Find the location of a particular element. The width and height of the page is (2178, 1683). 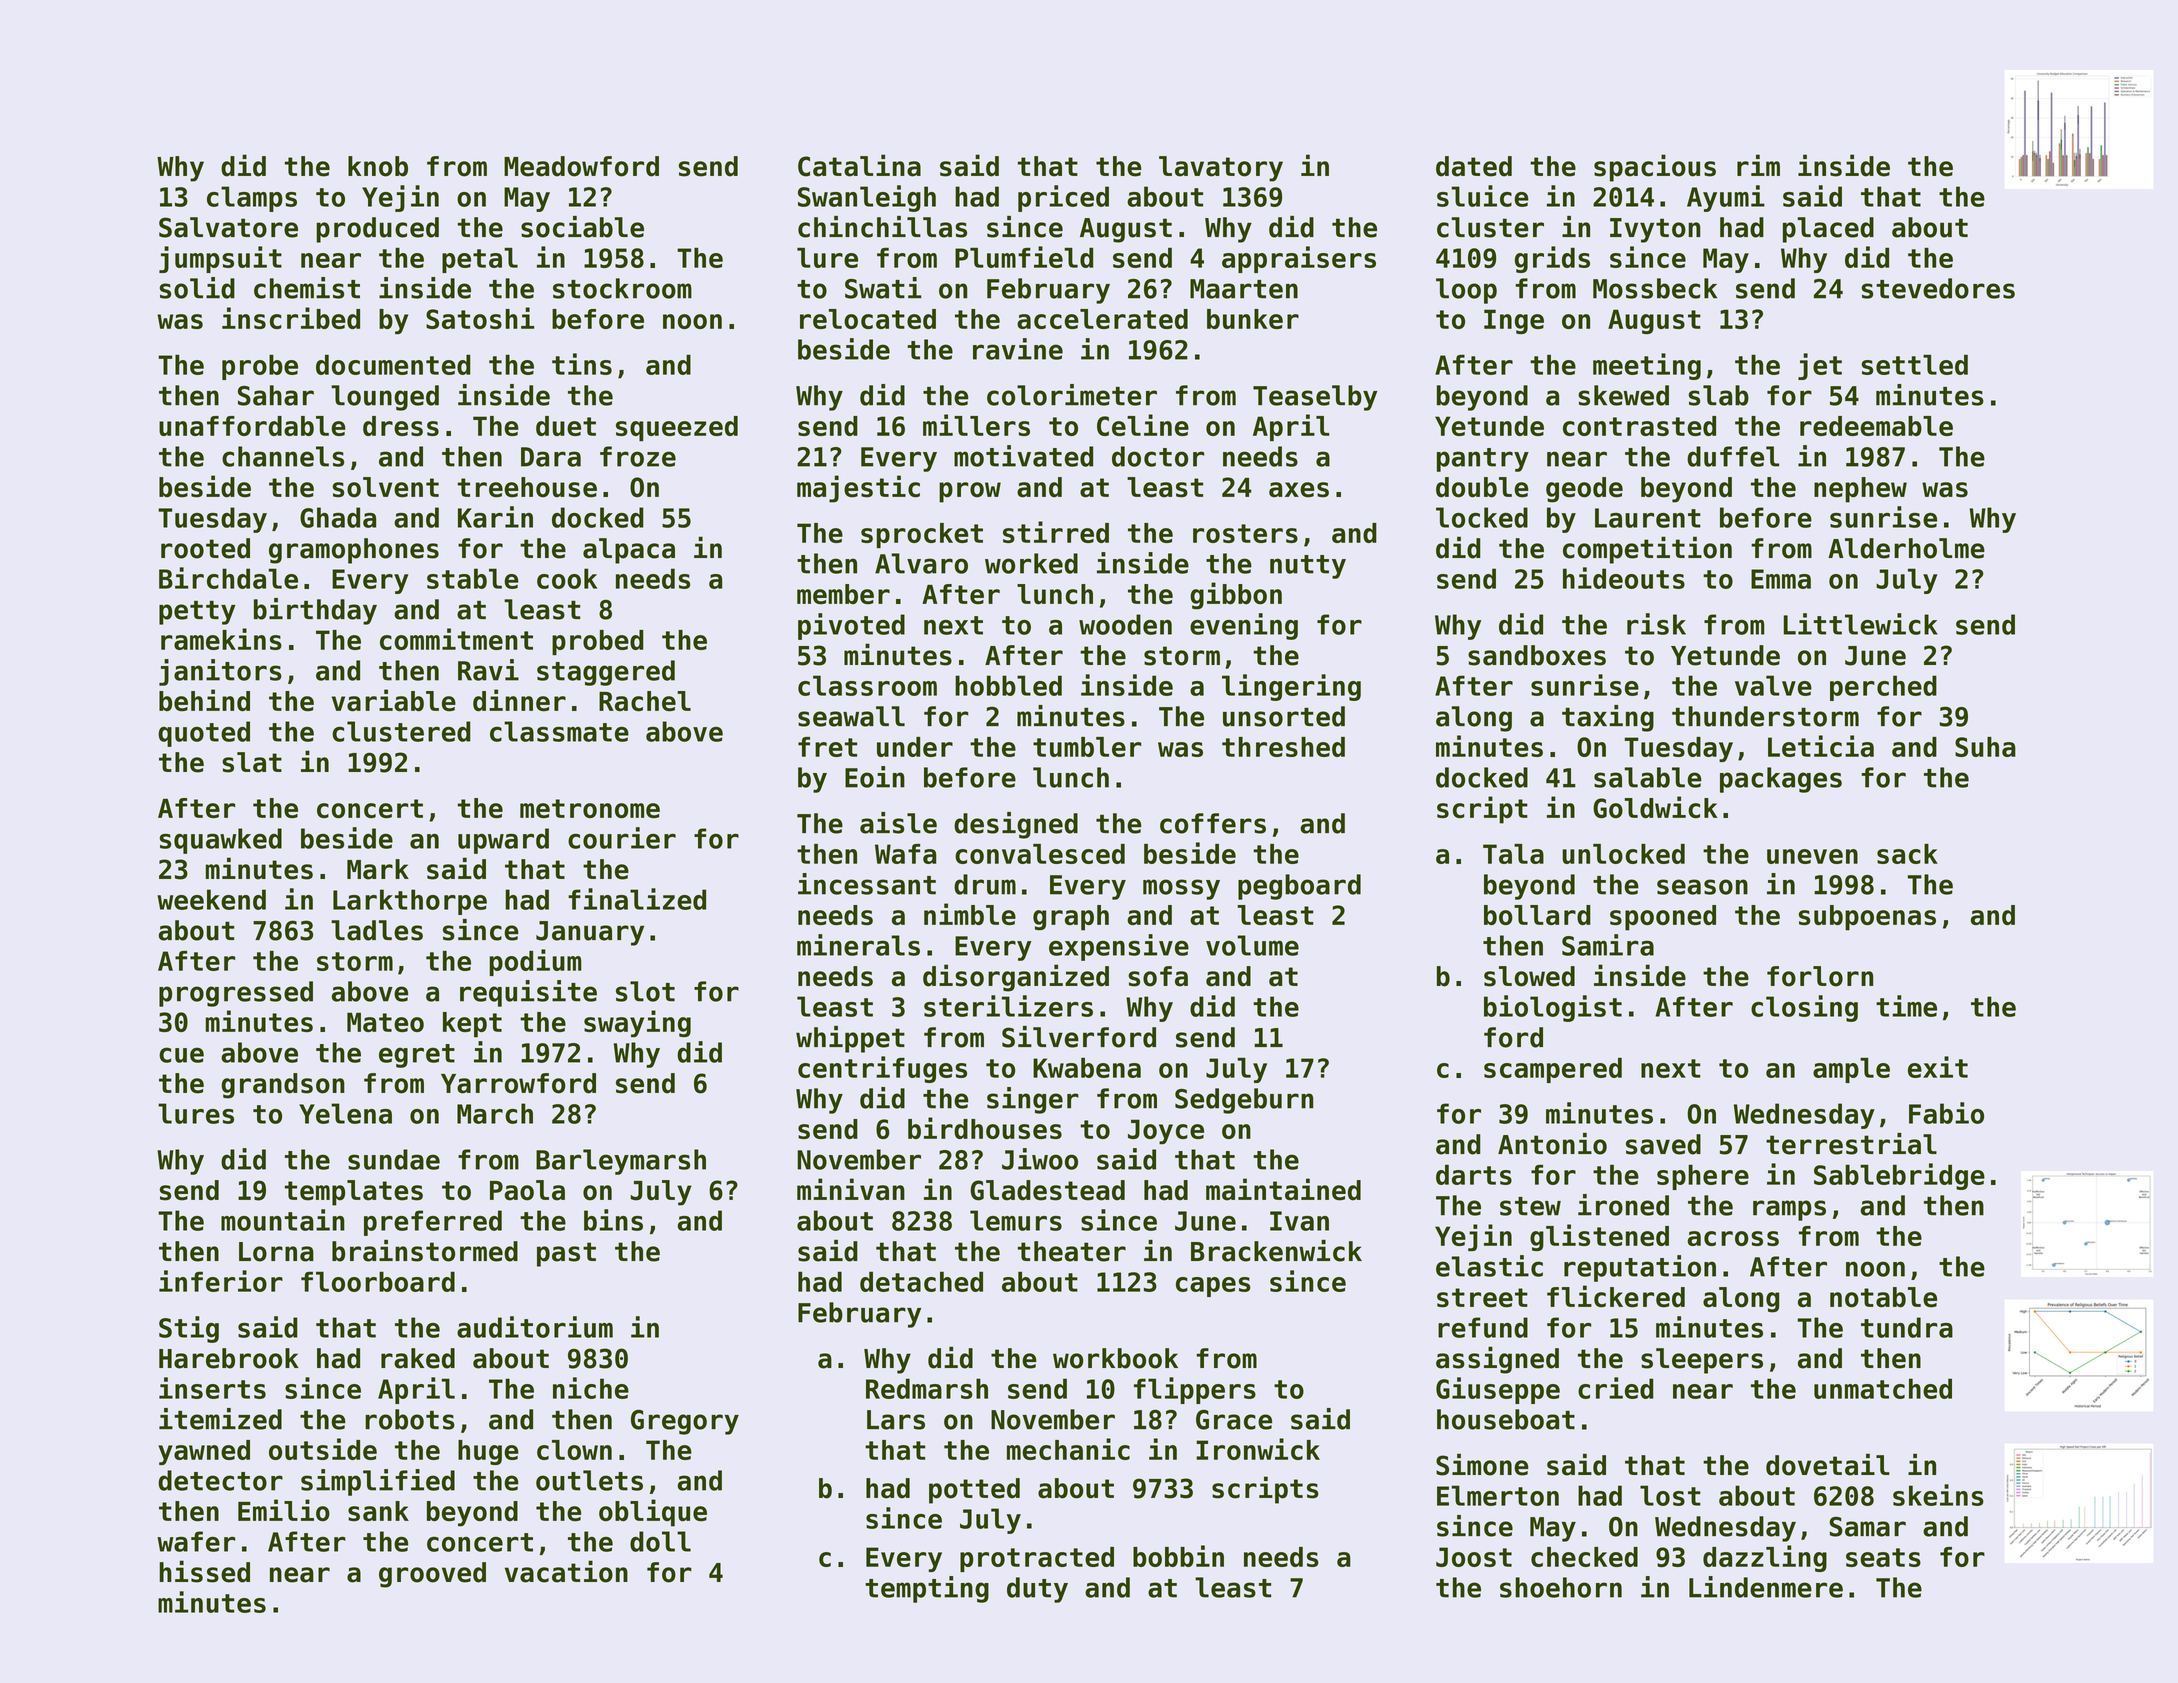

hissed is located at coordinates (204, 1571).
